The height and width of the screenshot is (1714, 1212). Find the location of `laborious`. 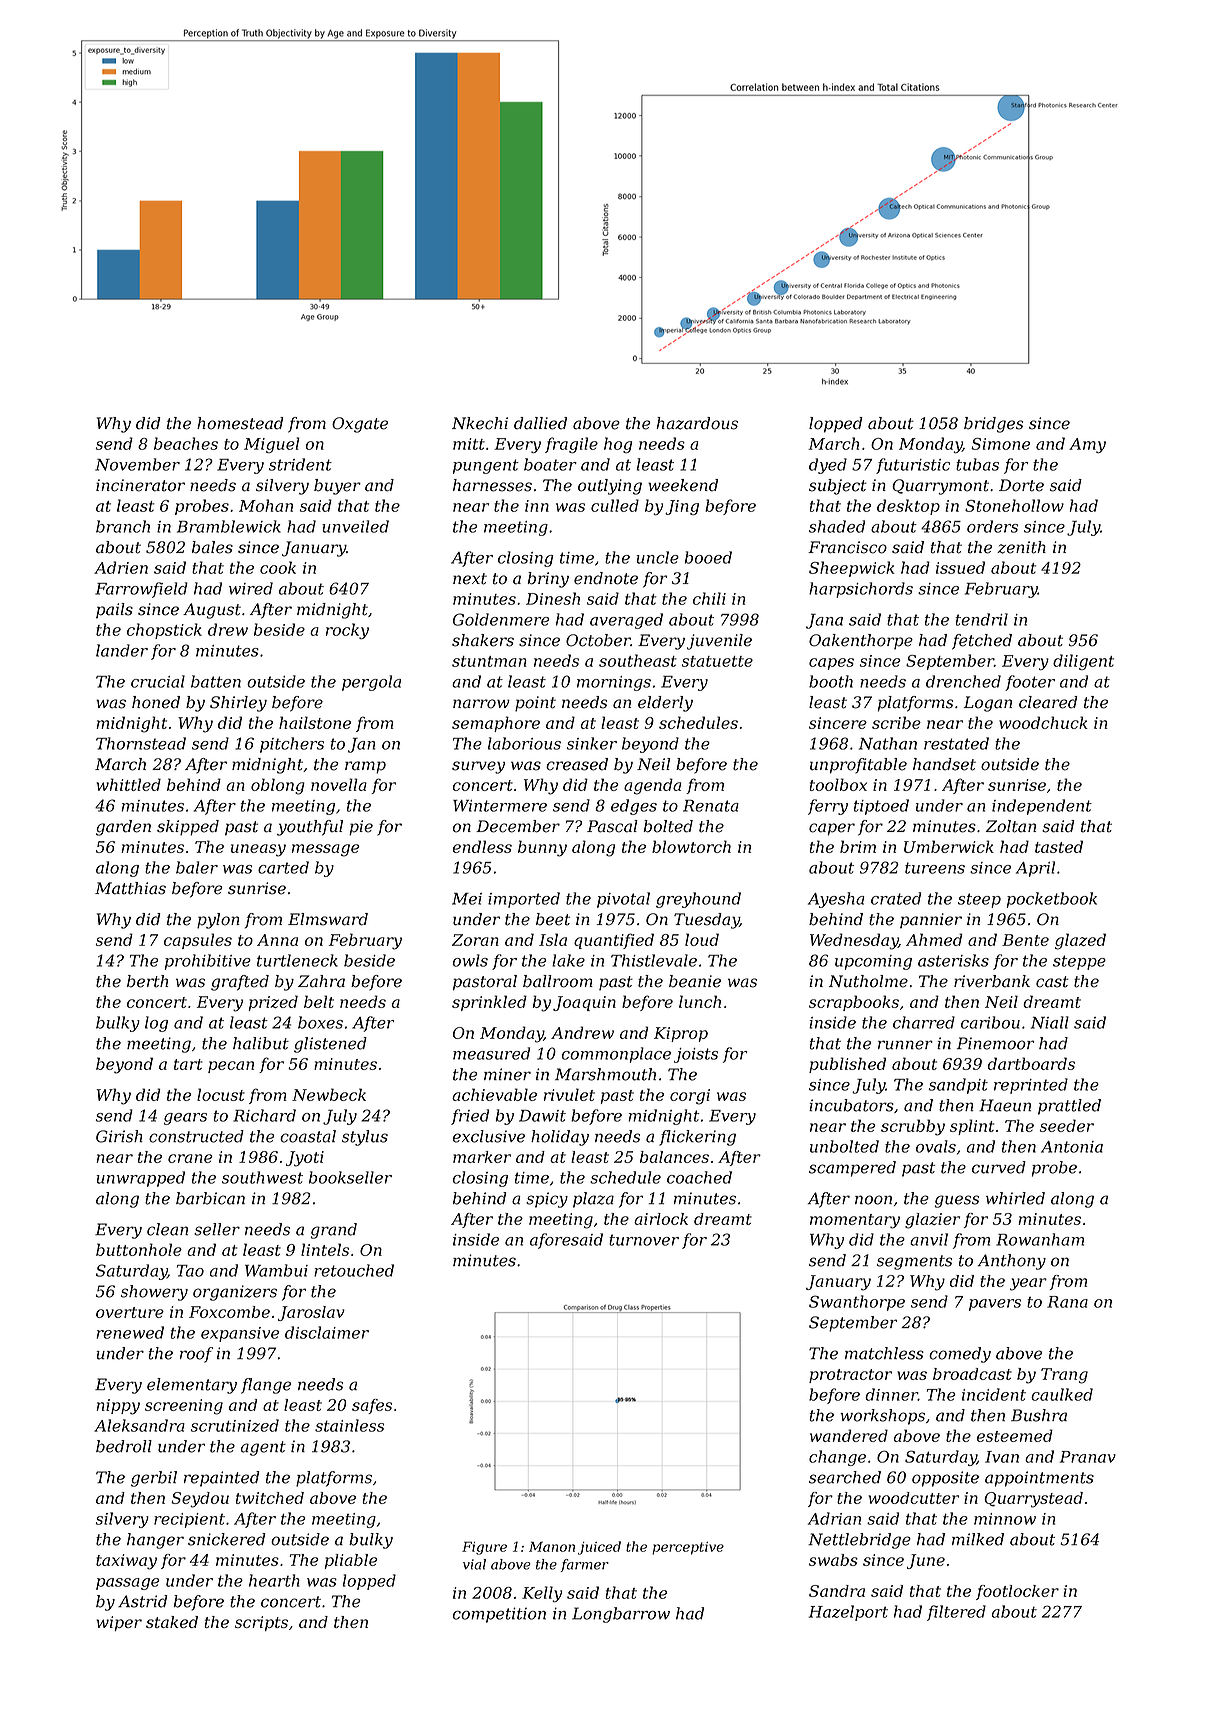

laborious is located at coordinates (524, 743).
